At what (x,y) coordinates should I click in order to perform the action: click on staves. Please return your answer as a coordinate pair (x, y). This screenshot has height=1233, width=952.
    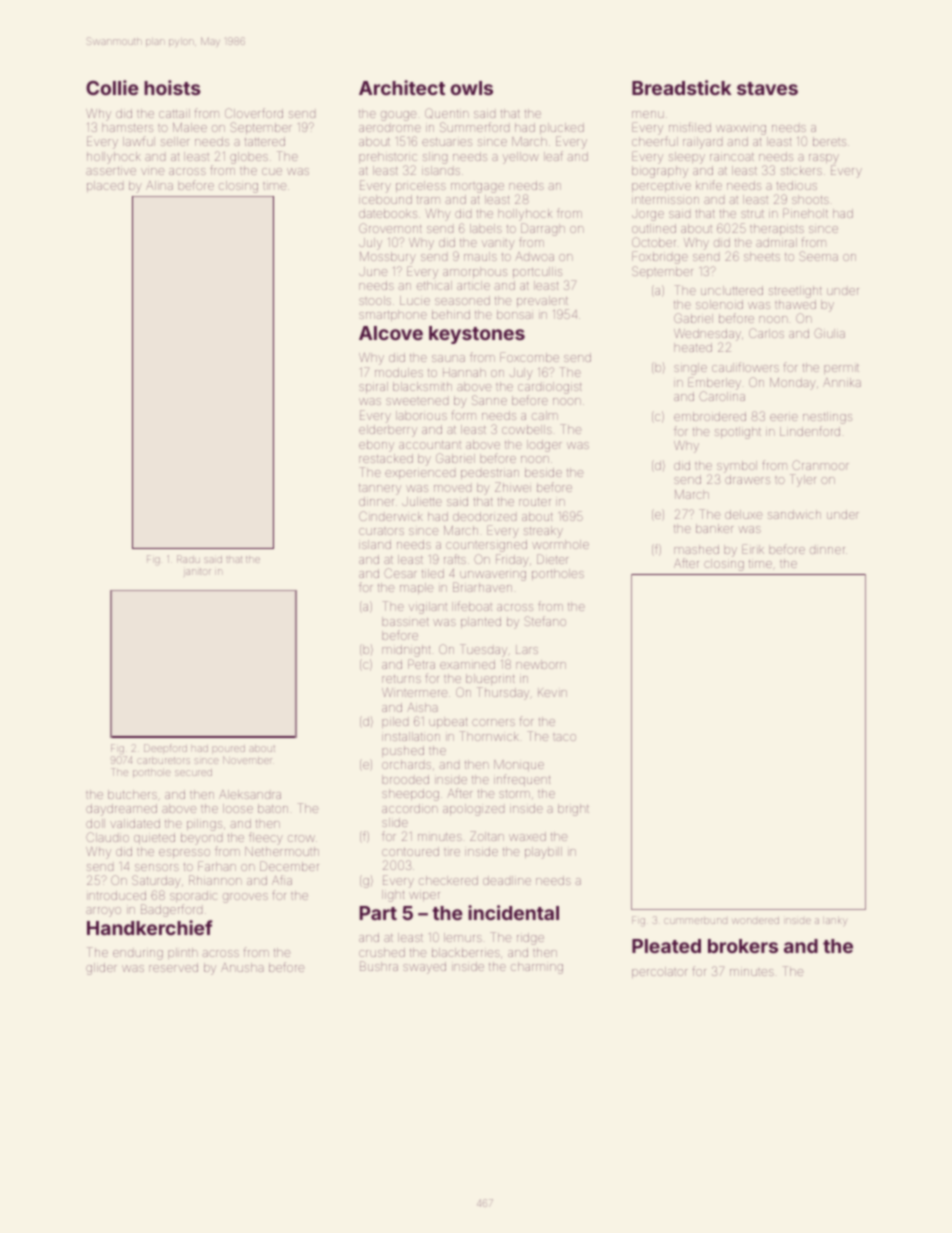
    Looking at the image, I should click on (767, 88).
